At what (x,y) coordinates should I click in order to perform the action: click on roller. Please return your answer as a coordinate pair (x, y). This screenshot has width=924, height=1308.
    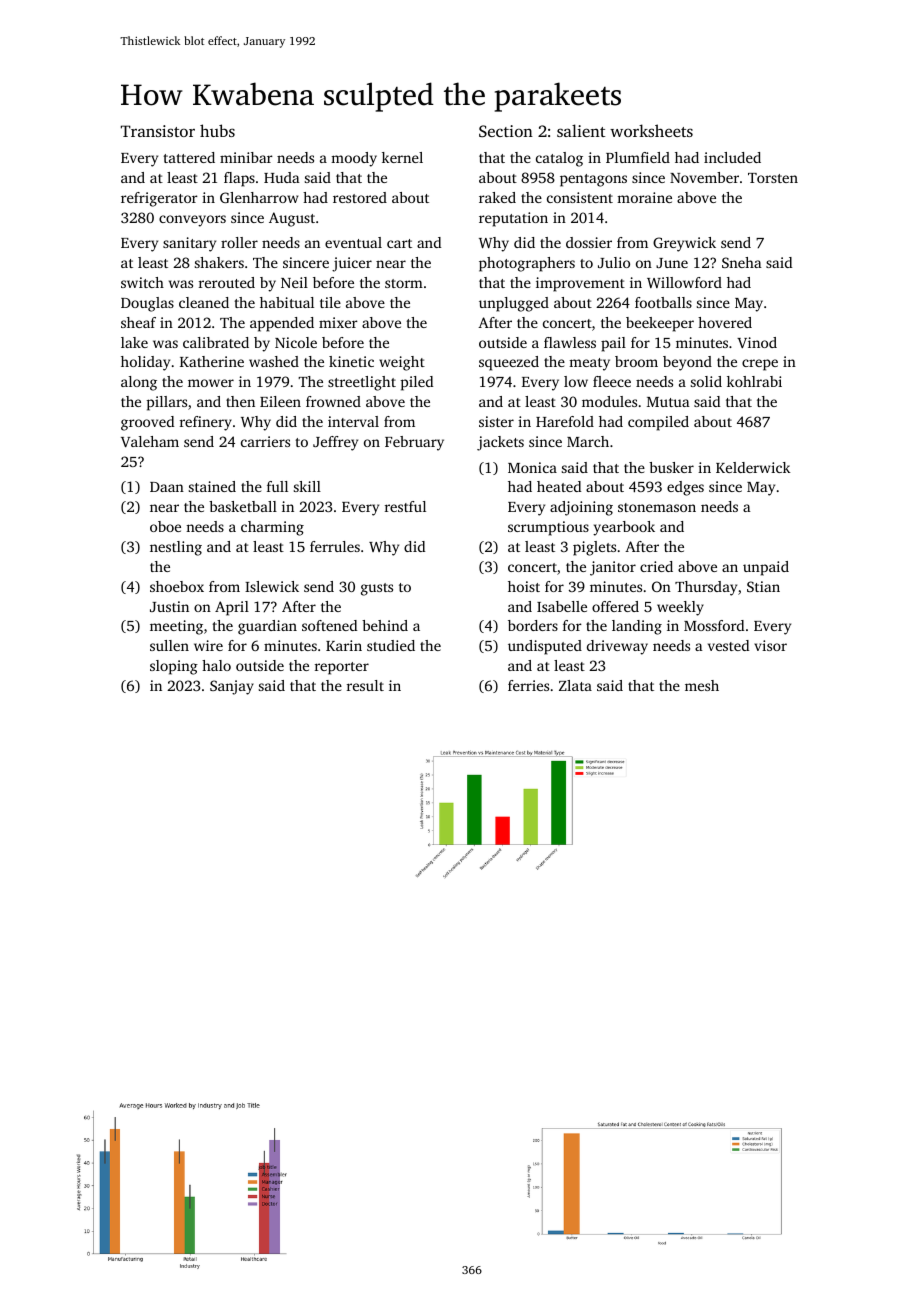
    Looking at the image, I should click on (239, 242).
